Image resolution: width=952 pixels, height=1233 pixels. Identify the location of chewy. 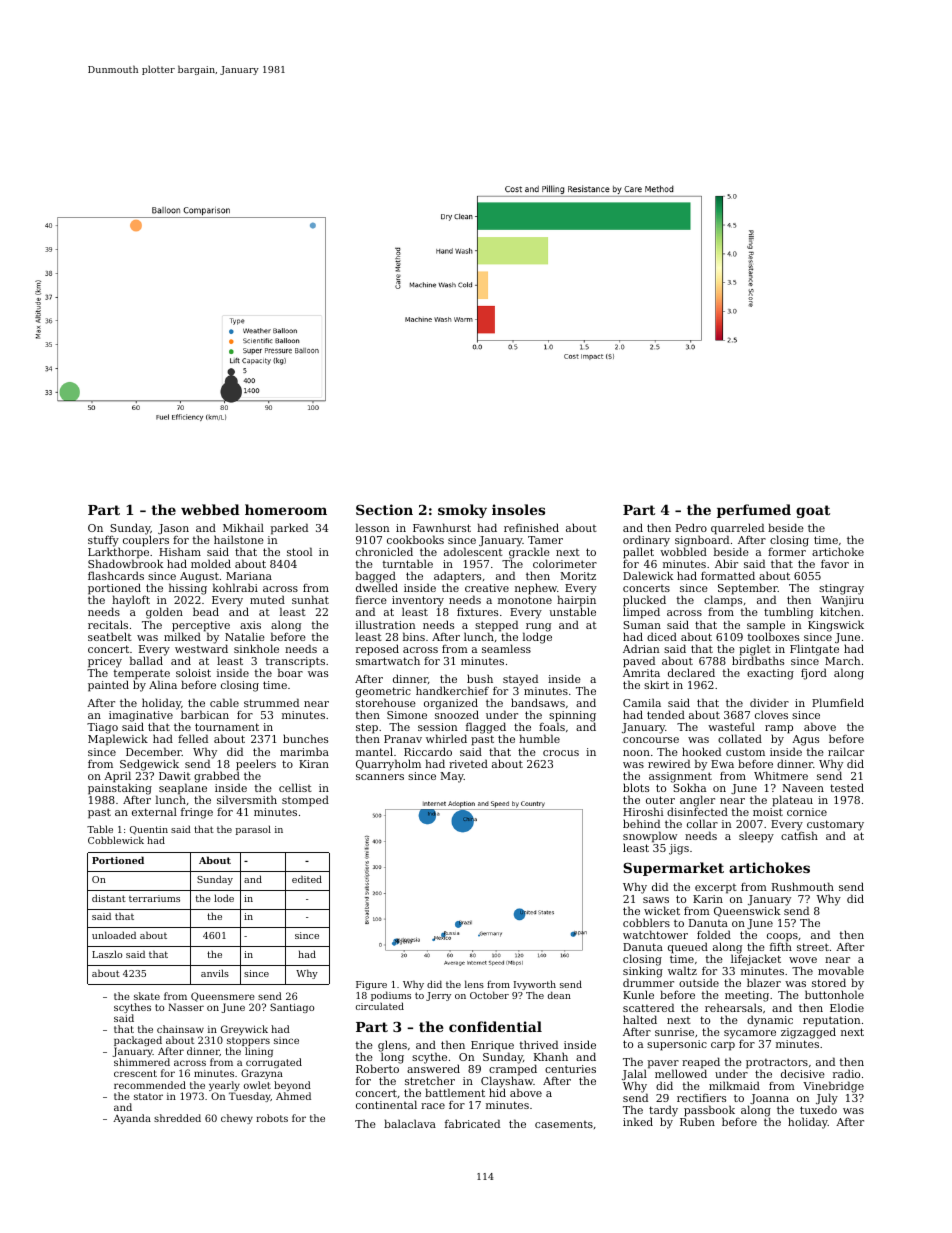
(237, 1119).
